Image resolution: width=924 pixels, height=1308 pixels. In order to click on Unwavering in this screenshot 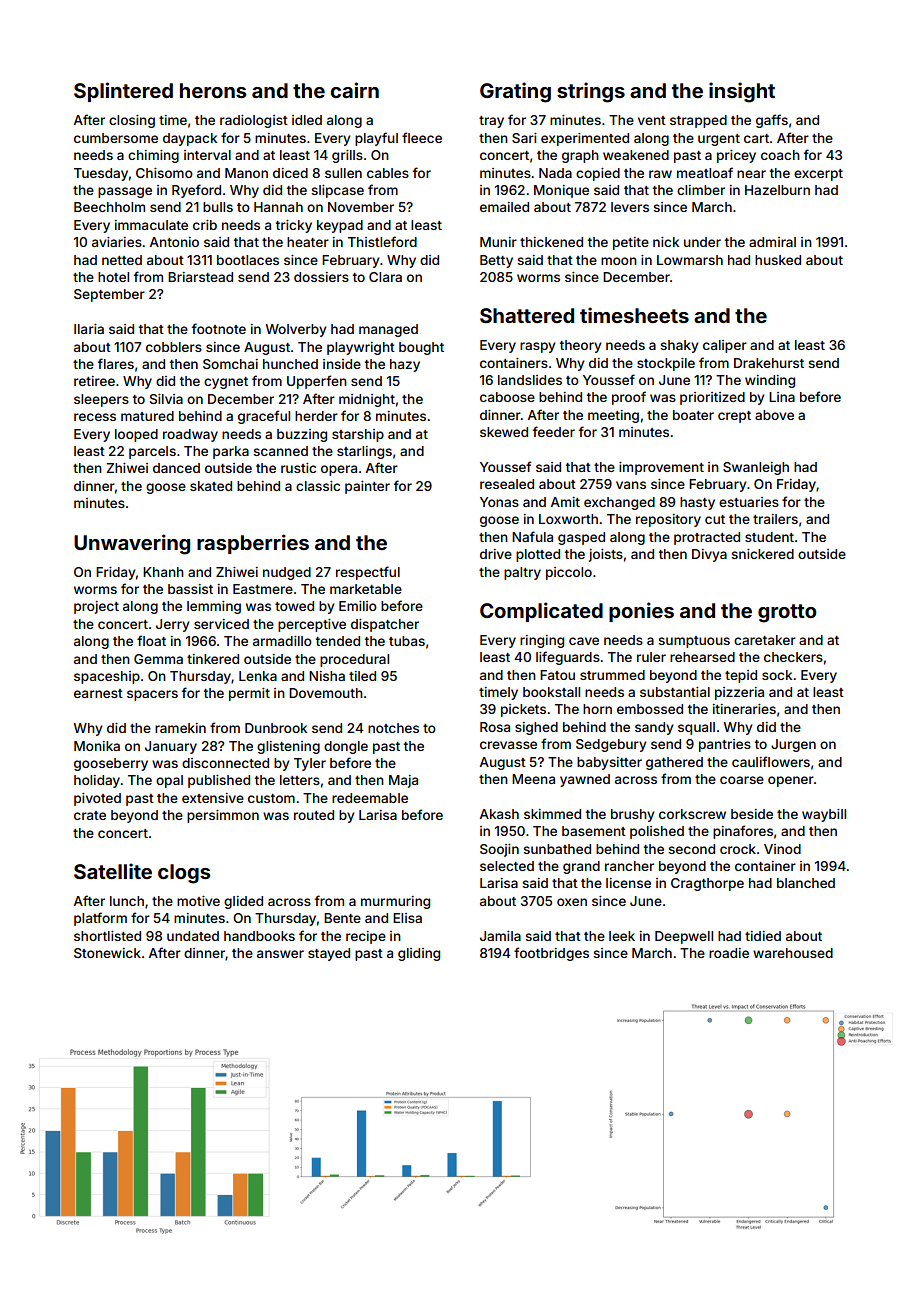, I will do `click(132, 544)`.
